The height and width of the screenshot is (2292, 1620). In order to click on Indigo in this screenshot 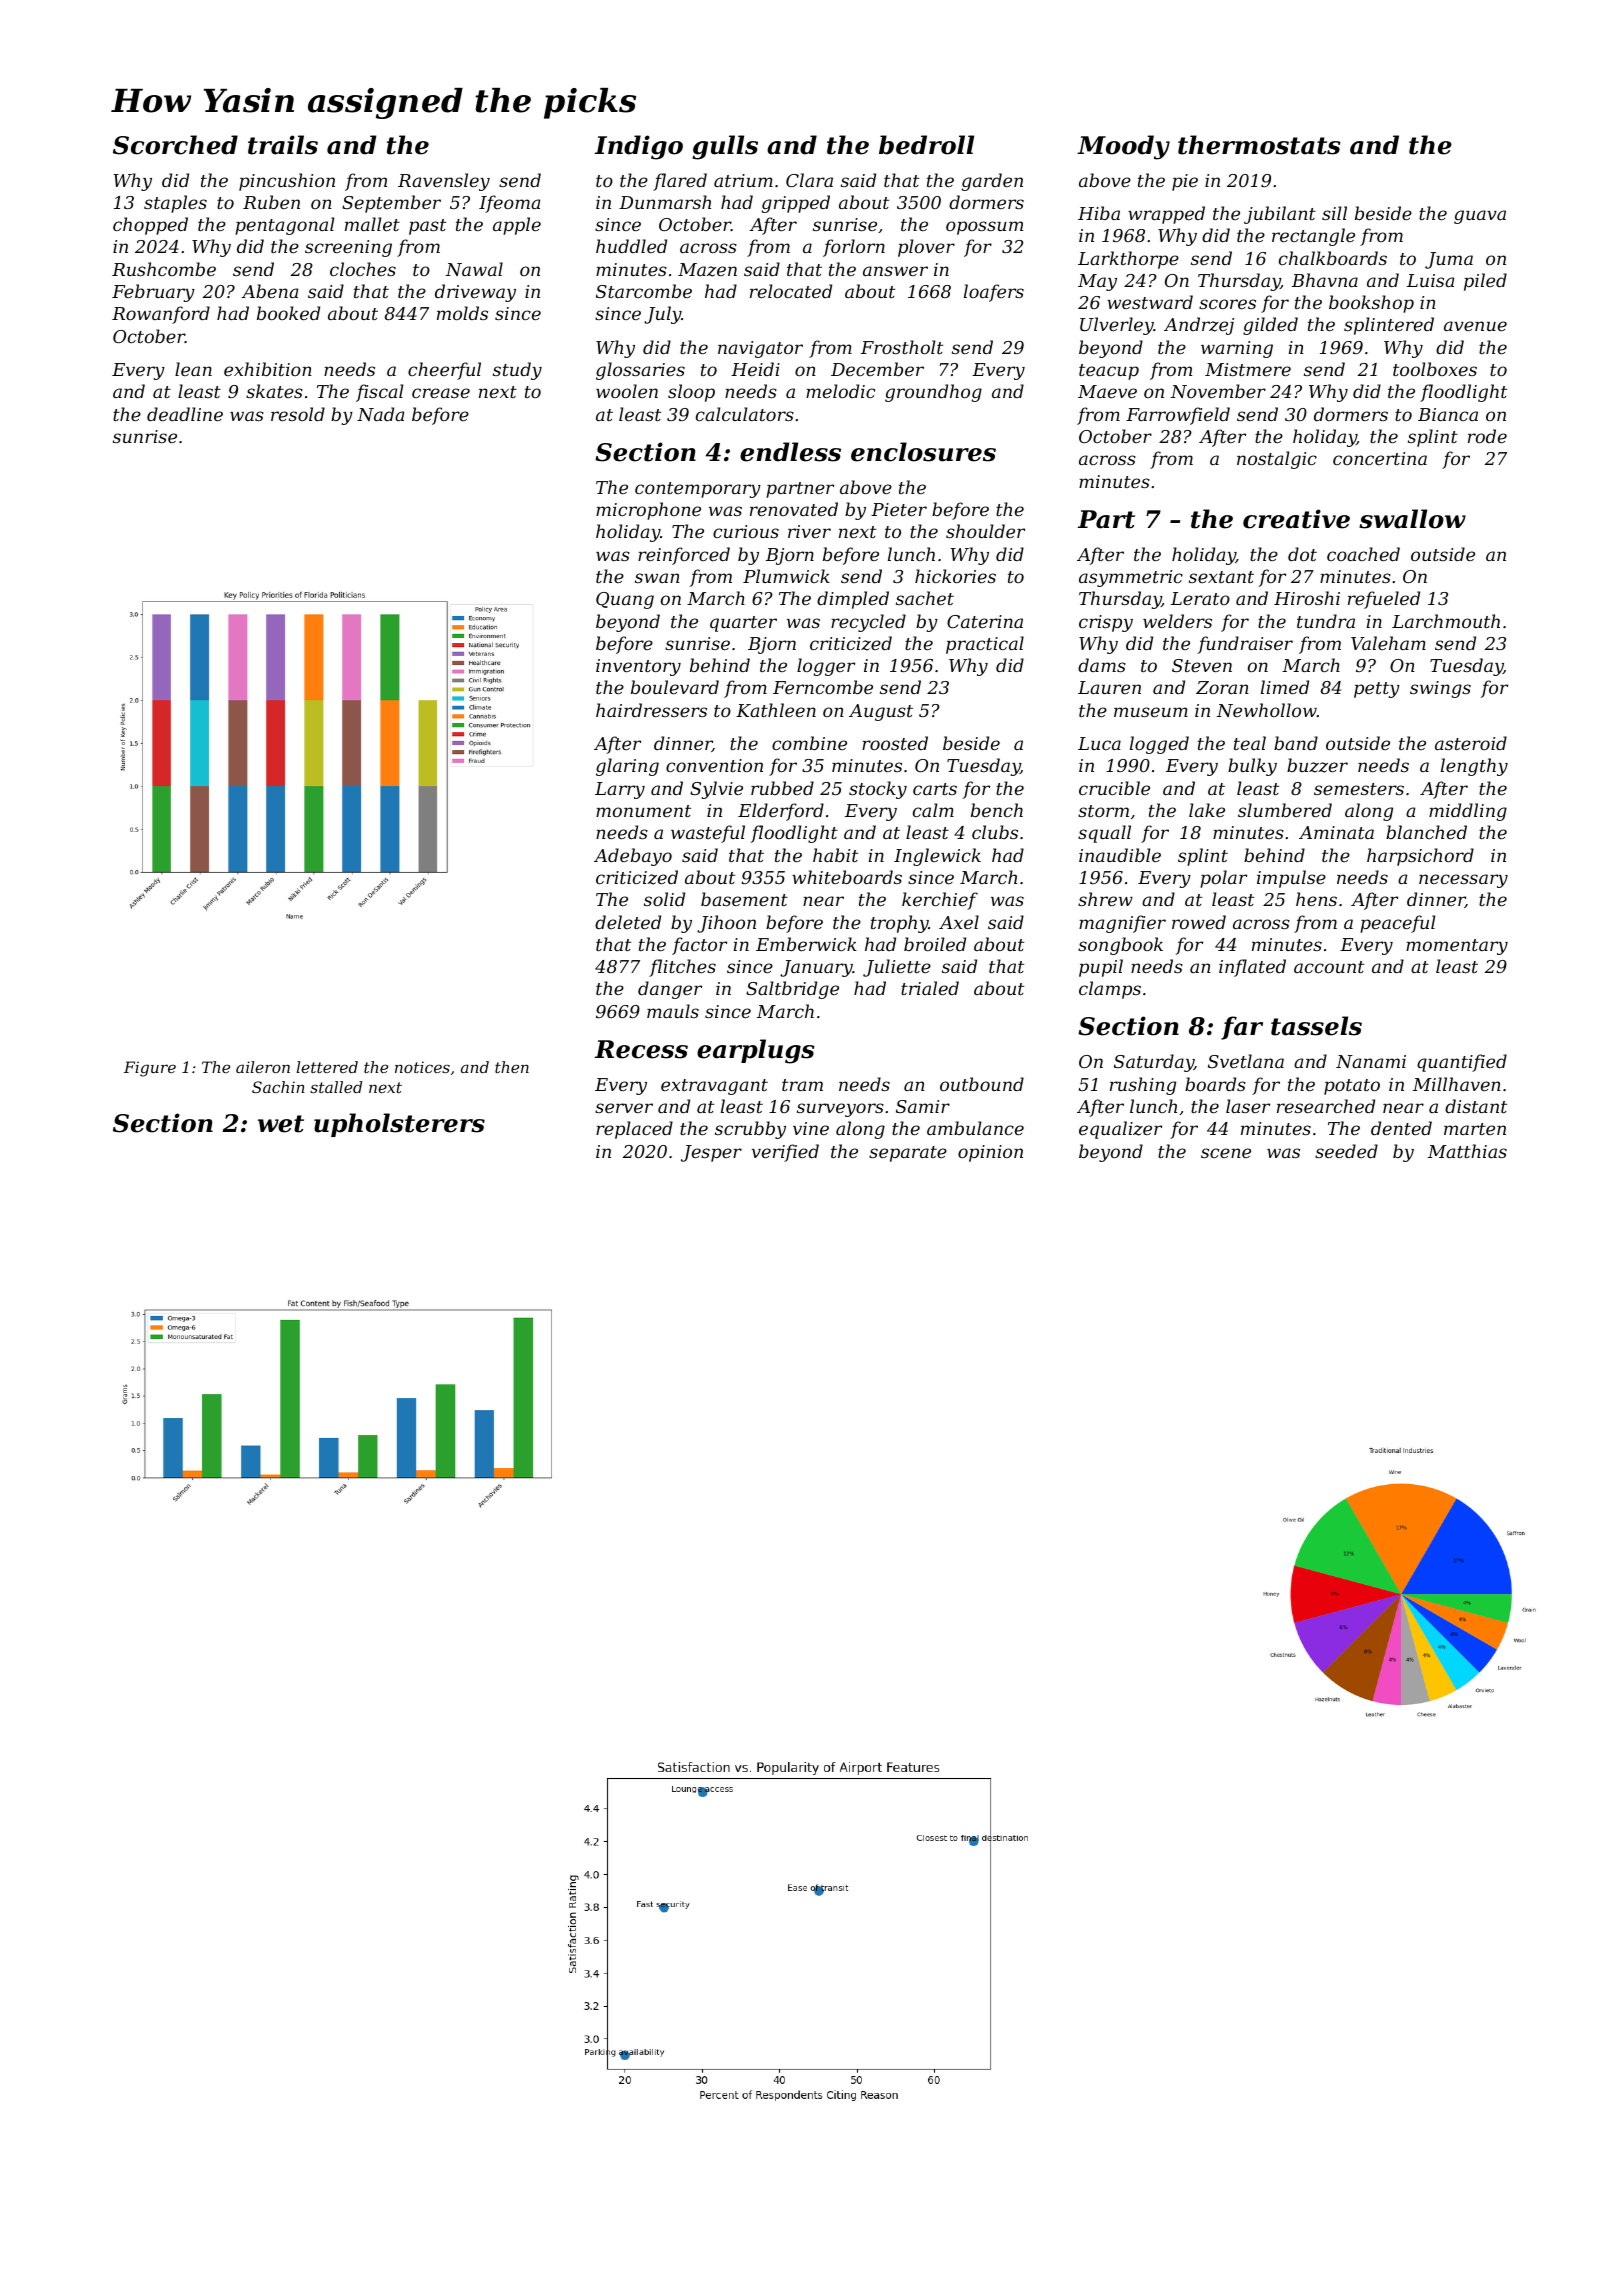, I will do `click(639, 147)`.
